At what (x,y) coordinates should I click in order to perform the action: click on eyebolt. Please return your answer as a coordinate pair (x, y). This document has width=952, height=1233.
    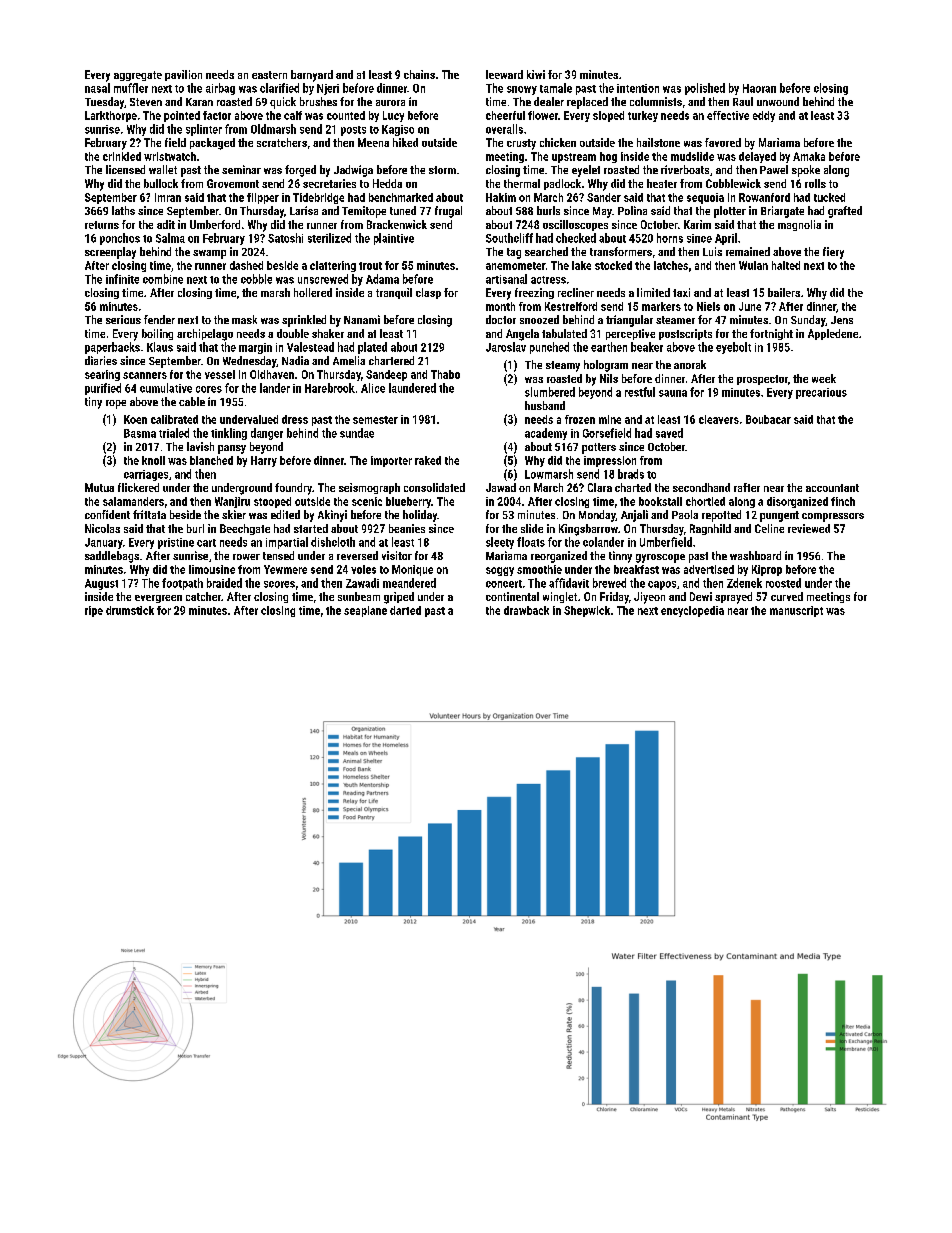
    Looking at the image, I should click on (733, 348).
